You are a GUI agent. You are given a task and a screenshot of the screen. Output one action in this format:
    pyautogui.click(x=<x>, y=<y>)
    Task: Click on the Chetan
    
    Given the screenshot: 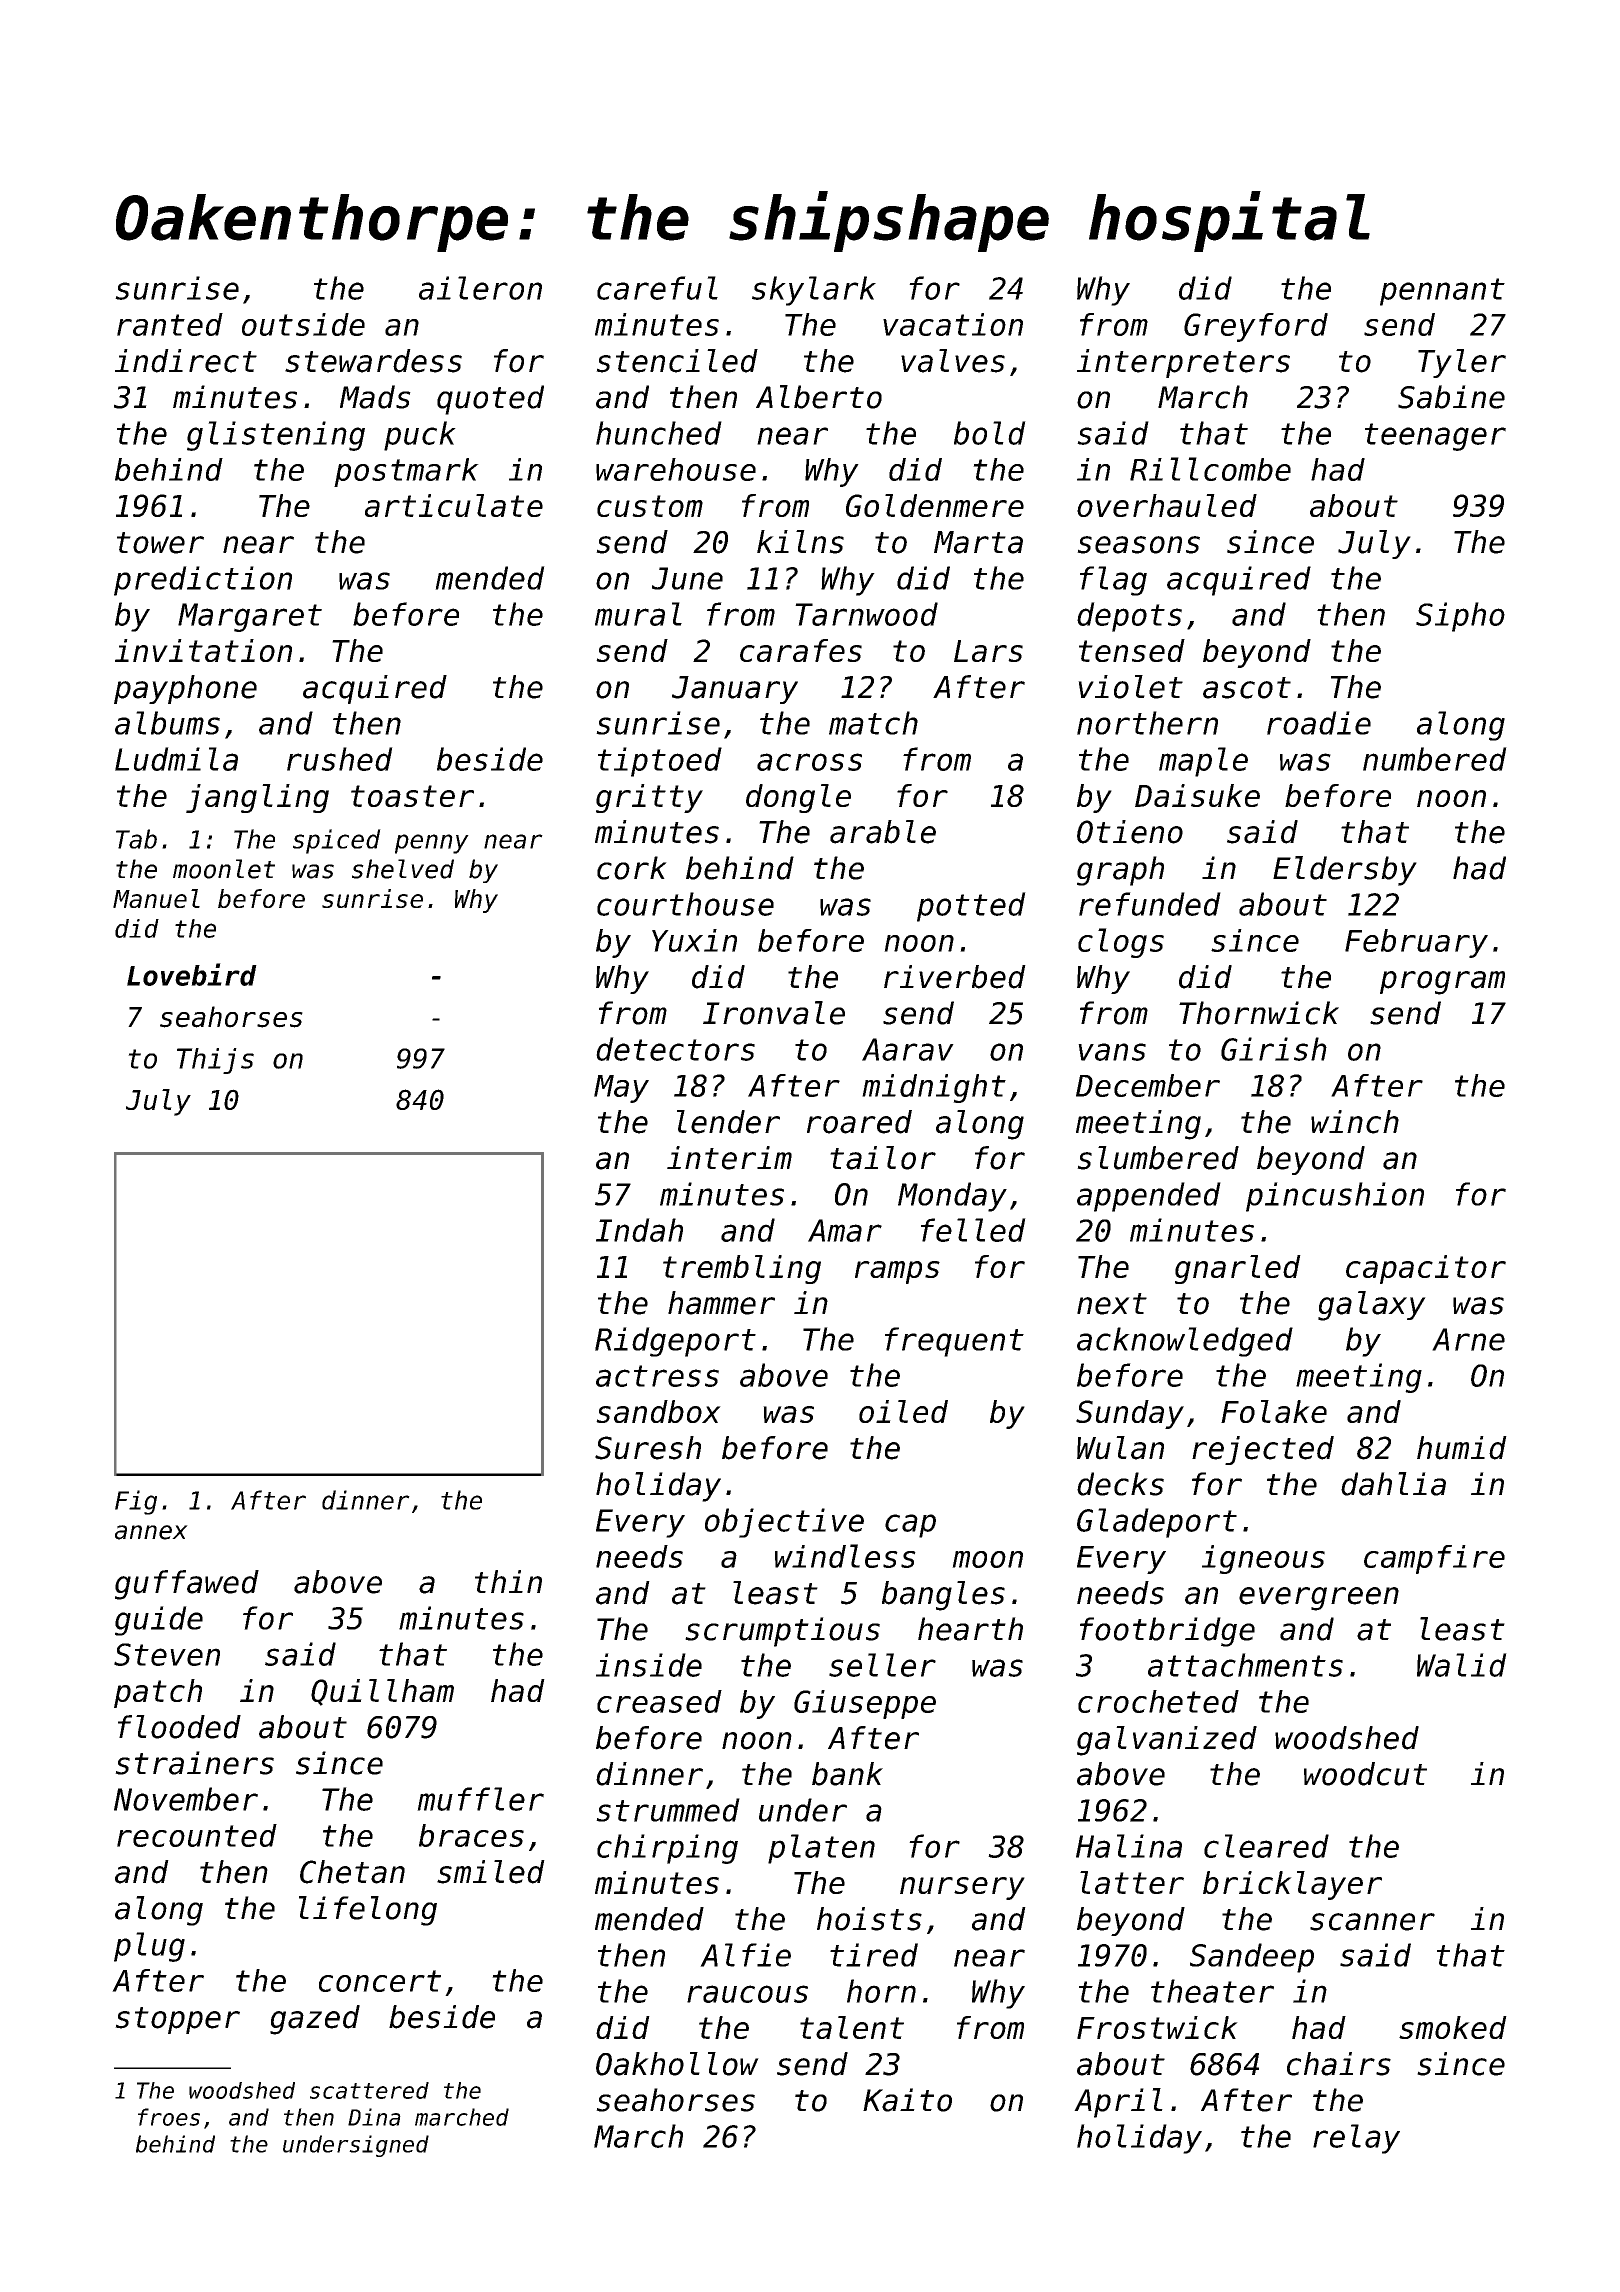 What is the action you would take?
    pyautogui.click(x=352, y=1872)
